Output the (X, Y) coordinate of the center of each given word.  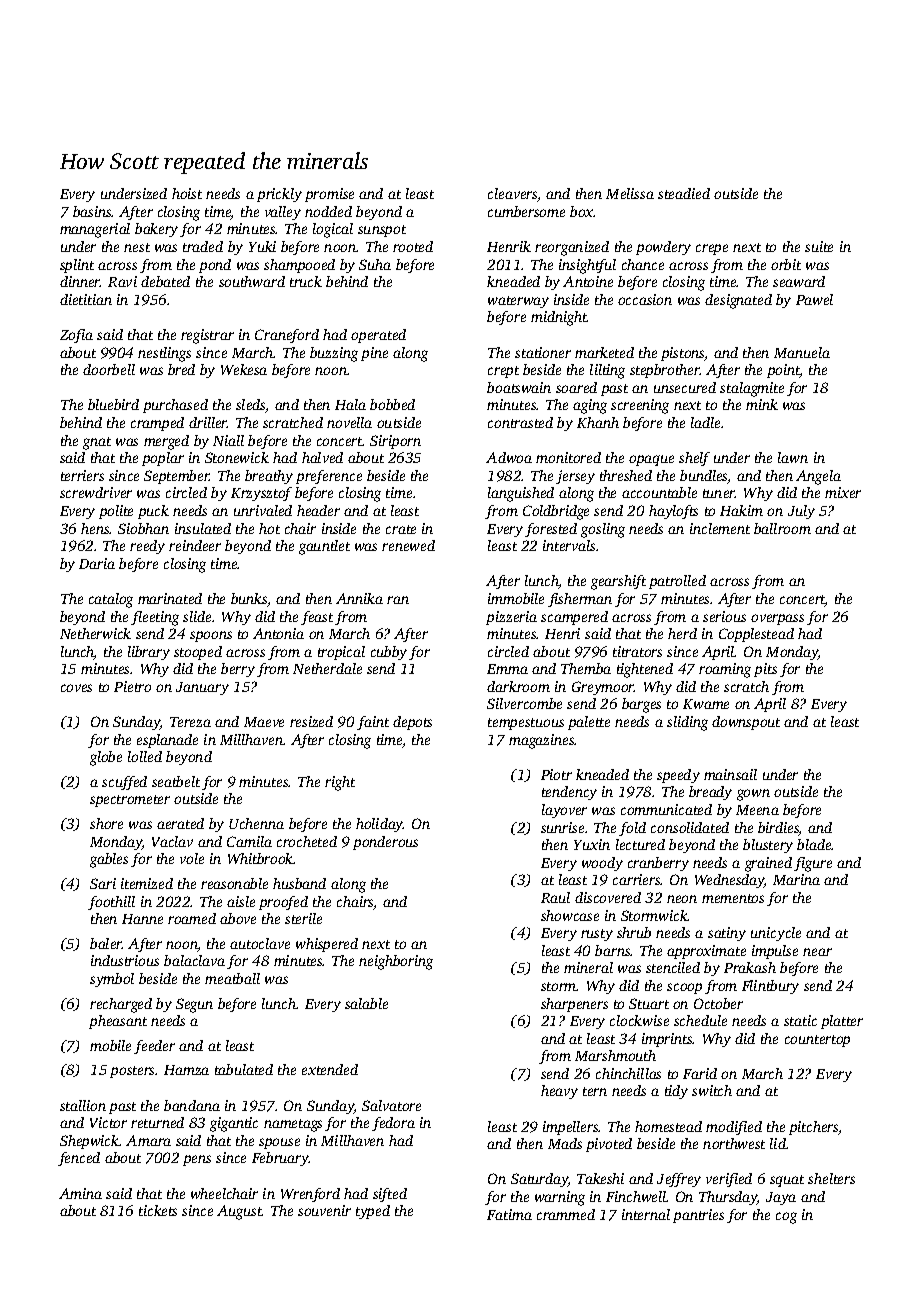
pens (197, 1160)
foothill (111, 903)
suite (819, 246)
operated (378, 336)
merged (166, 442)
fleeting (155, 618)
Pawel (814, 299)
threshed (626, 475)
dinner (80, 281)
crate (401, 529)
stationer (543, 352)
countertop (817, 1041)
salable (366, 1003)
